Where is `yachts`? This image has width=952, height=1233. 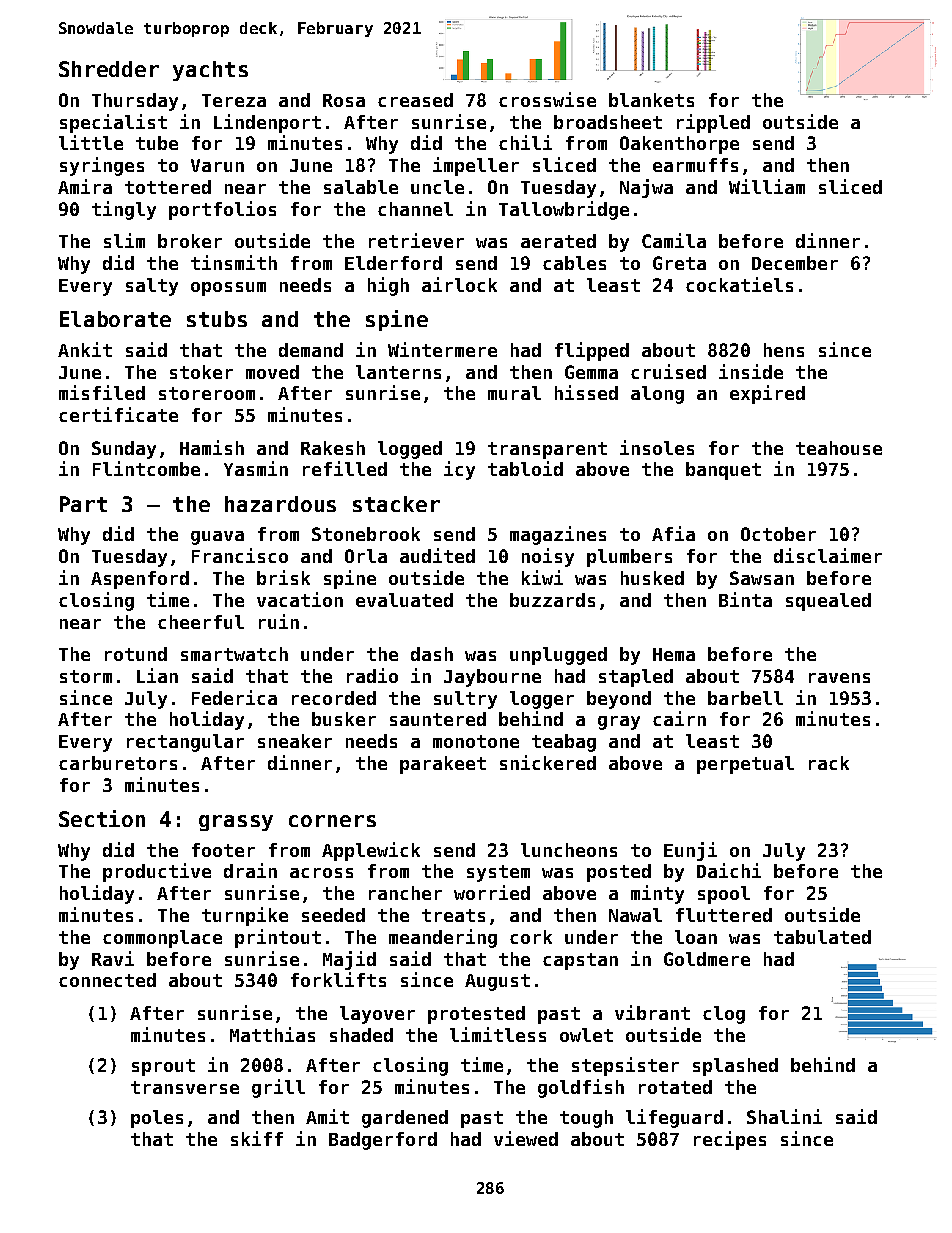
yachts is located at coordinates (210, 71).
